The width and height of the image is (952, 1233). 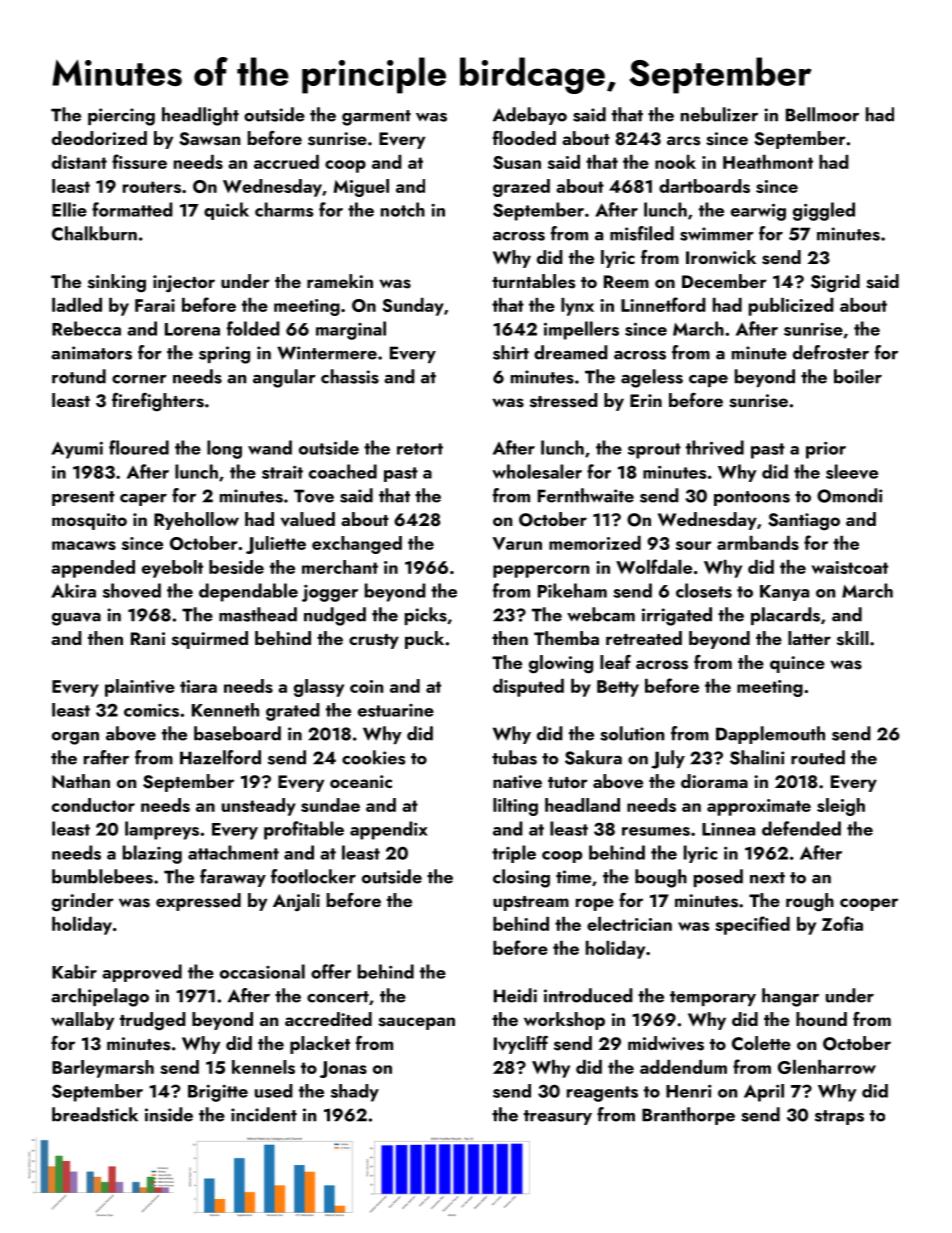 I want to click on glowing, so click(x=561, y=664).
